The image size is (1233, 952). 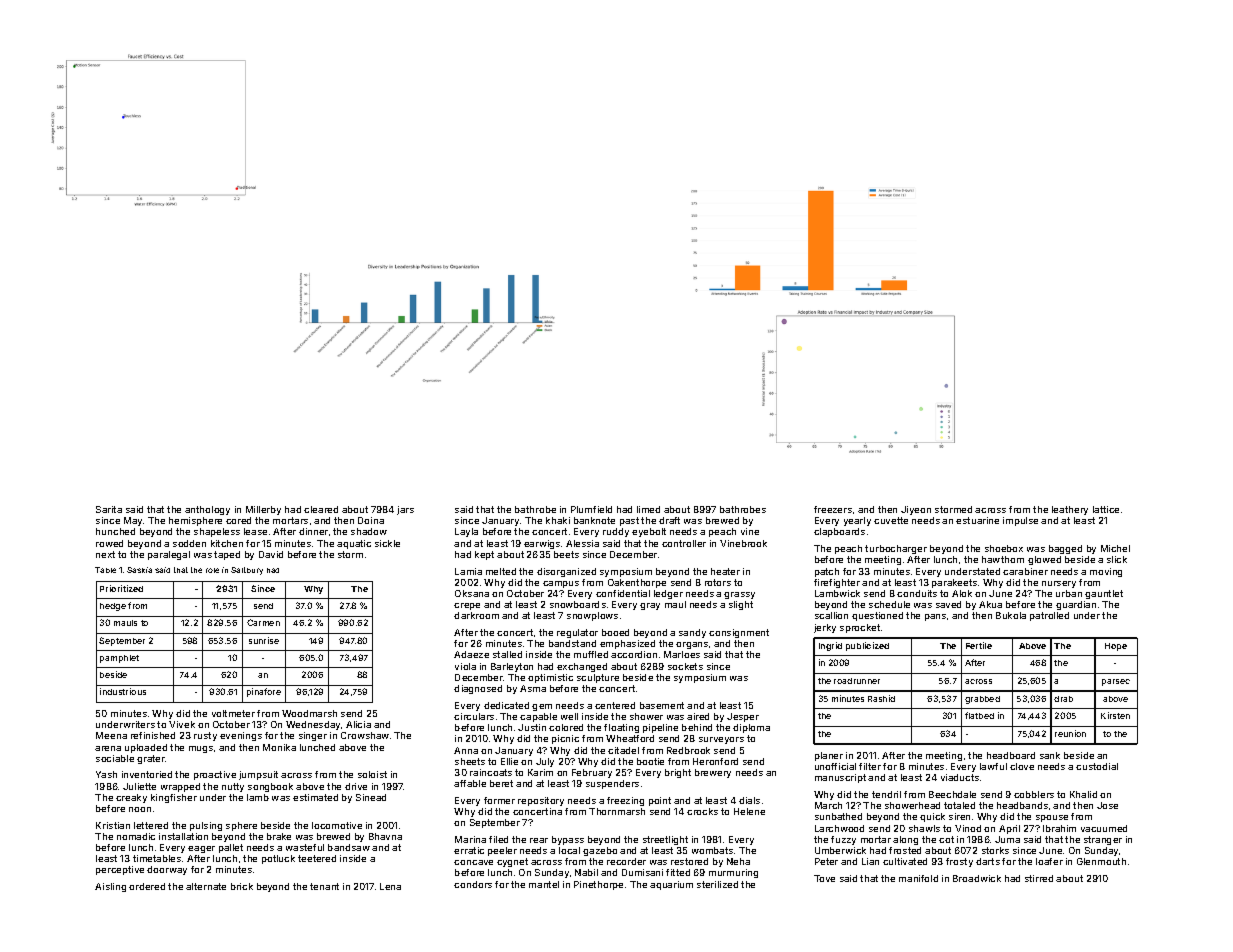 What do you see at coordinates (591, 509) in the screenshot?
I see `Plumfield` at bounding box center [591, 509].
